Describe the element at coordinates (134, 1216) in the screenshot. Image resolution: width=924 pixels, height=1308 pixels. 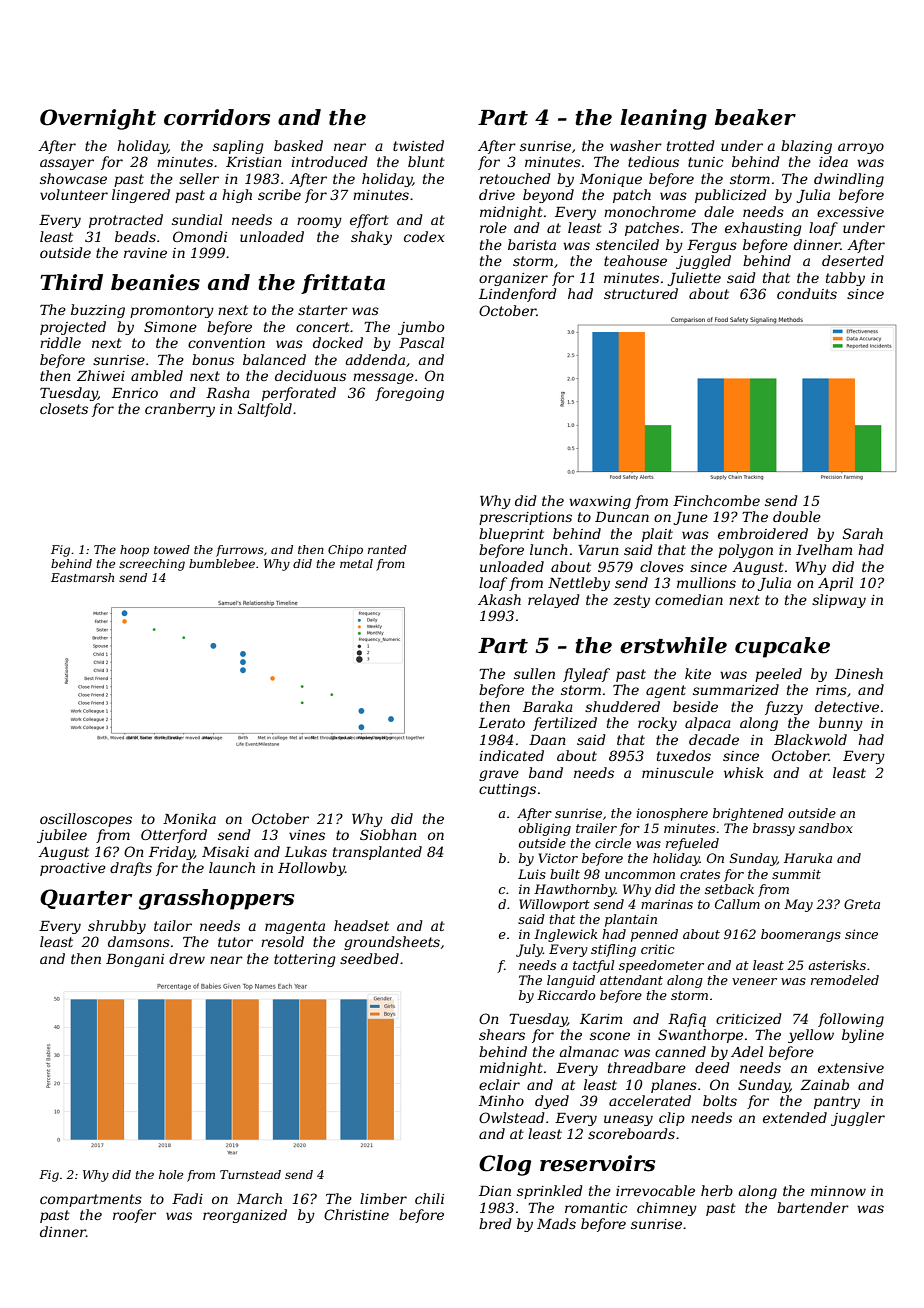
I see `roofer` at that location.
